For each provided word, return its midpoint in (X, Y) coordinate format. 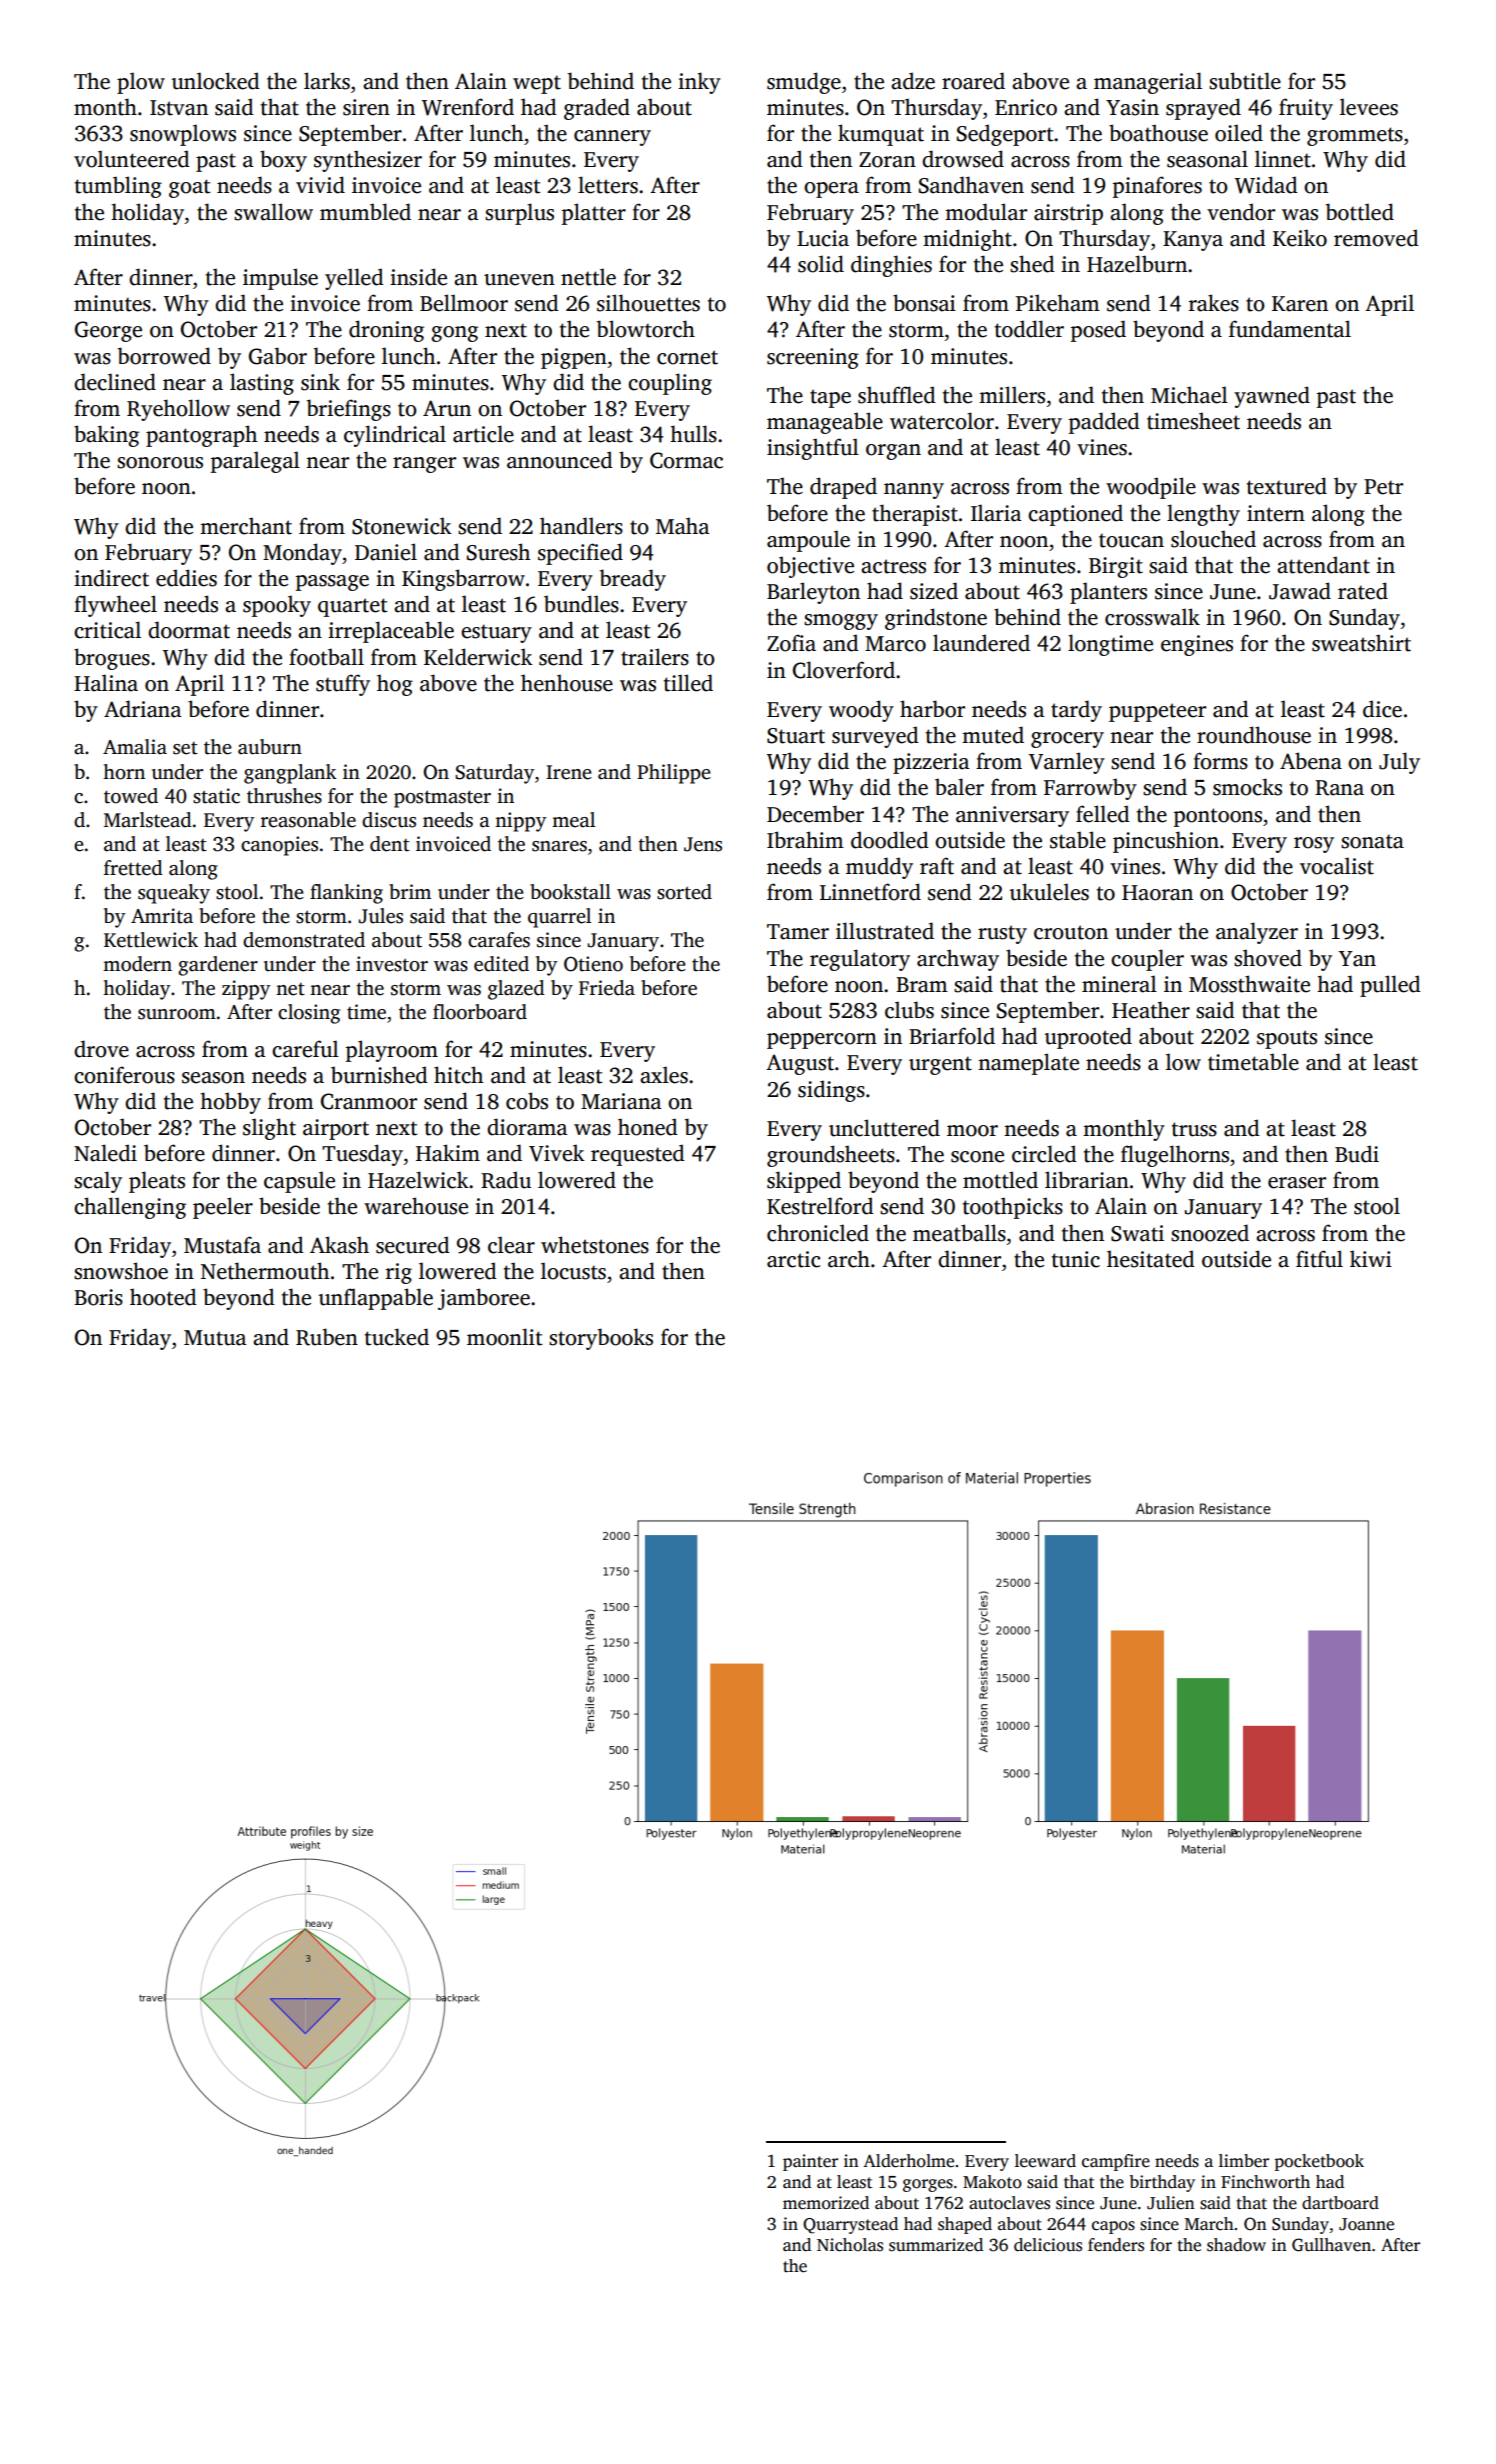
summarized (936, 2245)
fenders (1116, 2245)
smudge (804, 83)
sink (320, 382)
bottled (1360, 212)
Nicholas (850, 2245)
